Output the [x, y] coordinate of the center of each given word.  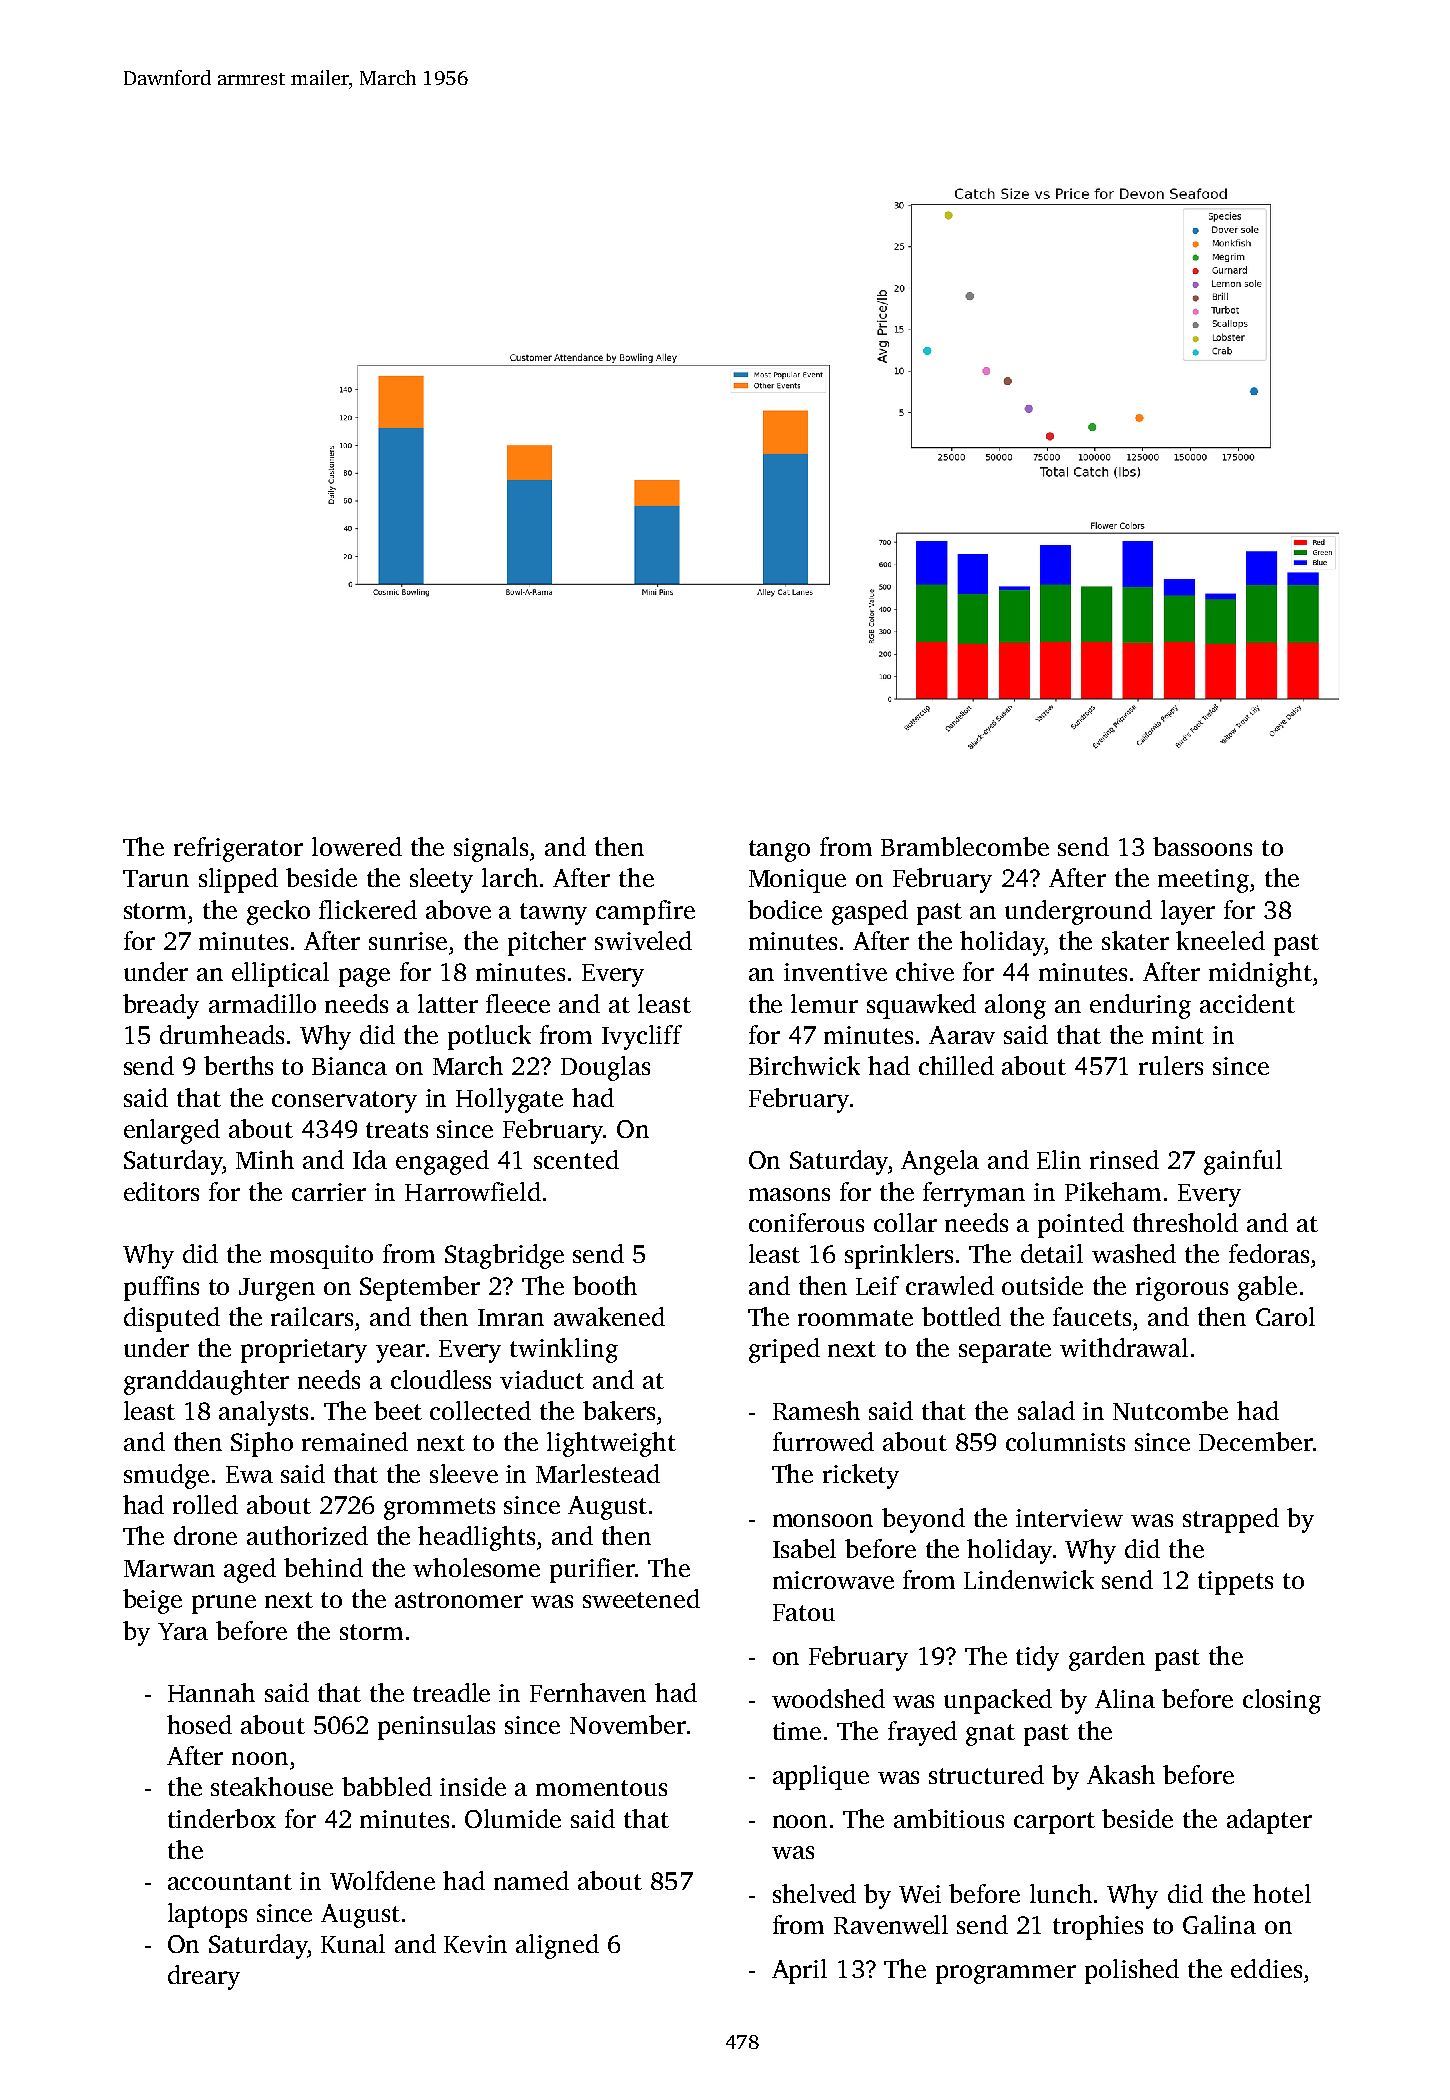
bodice [785, 909]
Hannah [211, 1692]
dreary [204, 1977]
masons [789, 1194]
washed [1134, 1253]
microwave [833, 1580]
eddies [1266, 1968]
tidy [1037, 1658]
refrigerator [238, 849]
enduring [1140, 1006]
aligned [557, 1946]
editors [161, 1191]
